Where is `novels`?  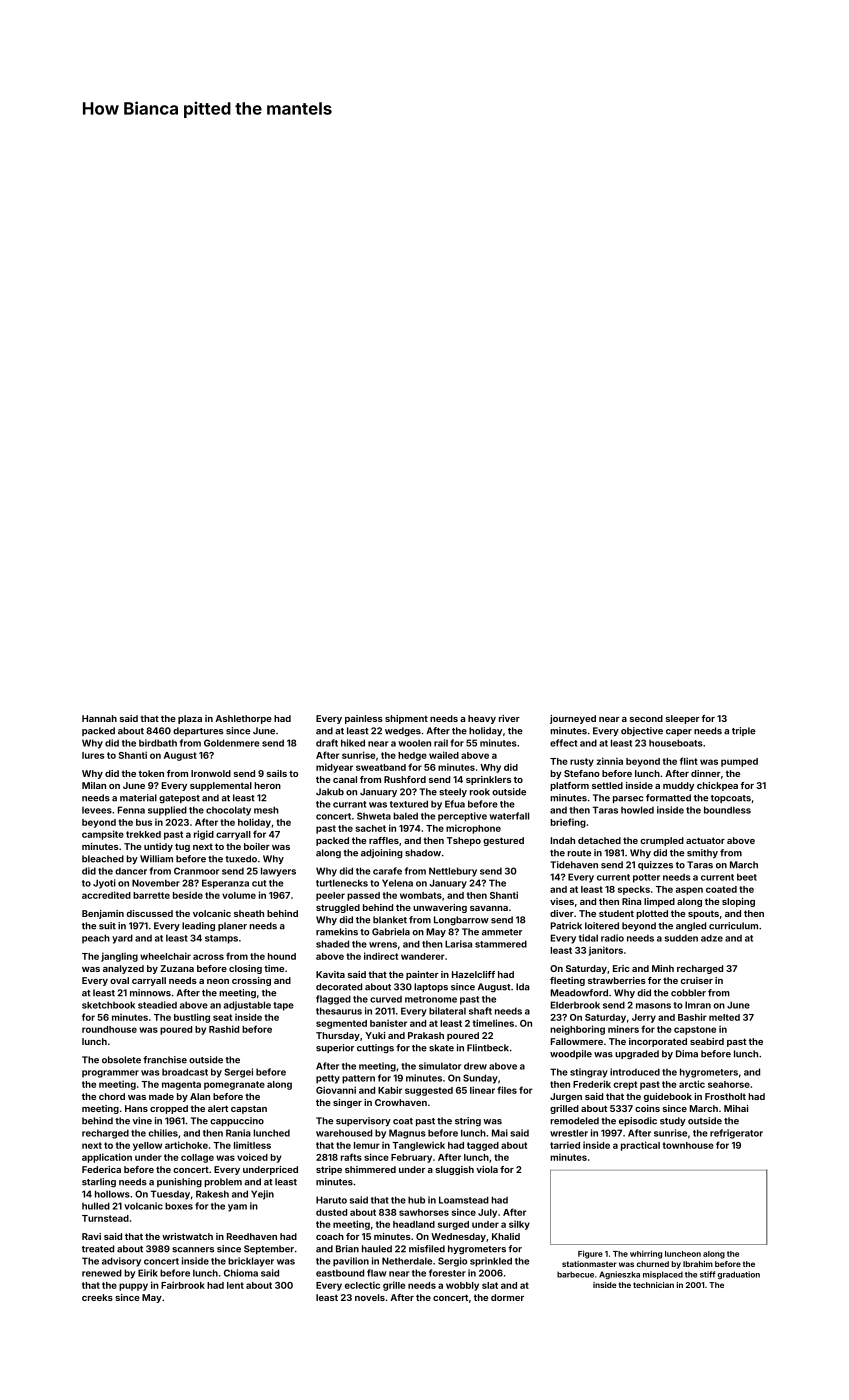
novels is located at coordinates (370, 1297).
